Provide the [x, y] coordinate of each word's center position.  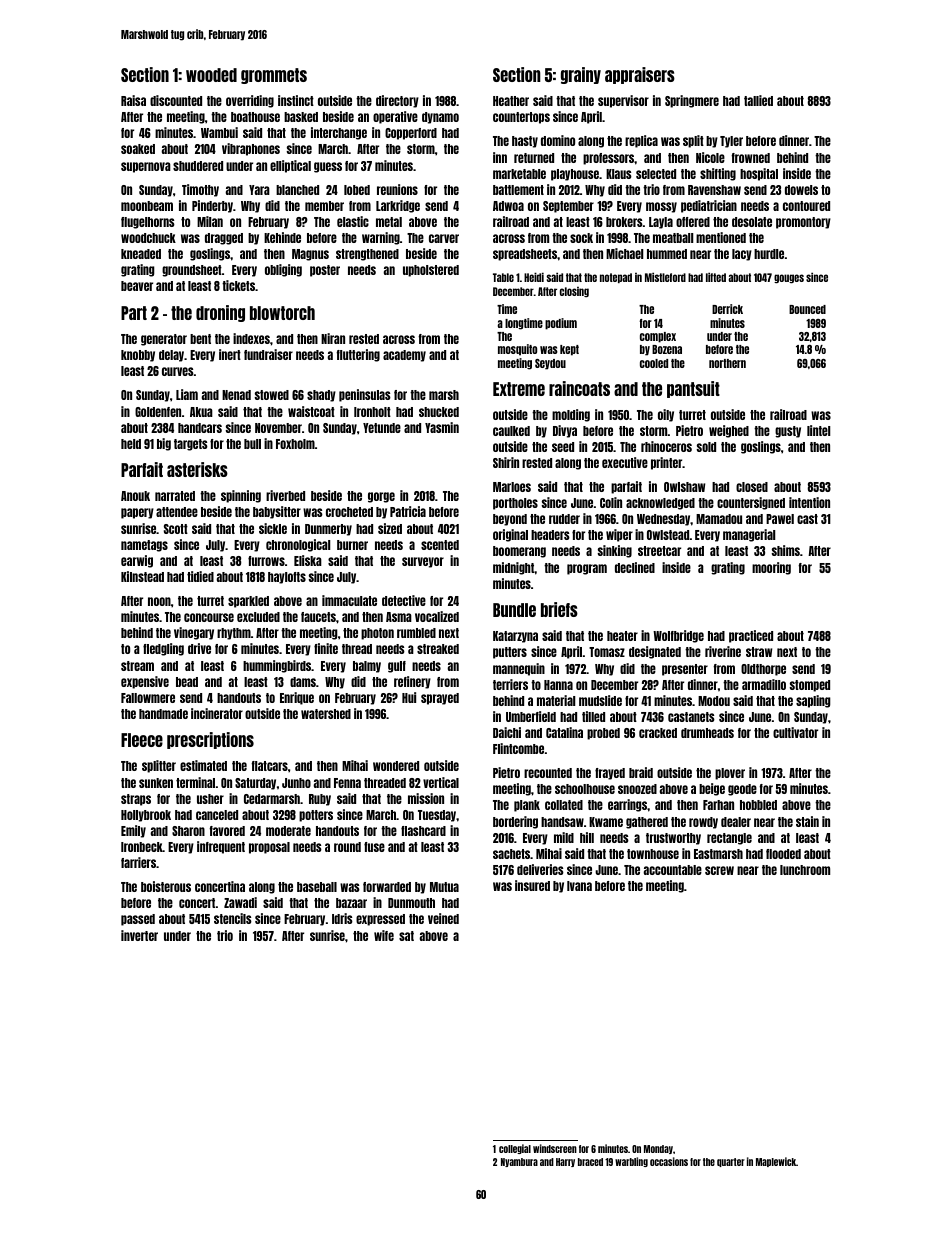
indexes [251, 338]
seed [563, 447]
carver [444, 238]
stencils [233, 918]
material [556, 700]
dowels [801, 190]
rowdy [703, 823]
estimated [203, 765]
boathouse [255, 117]
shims [786, 550]
